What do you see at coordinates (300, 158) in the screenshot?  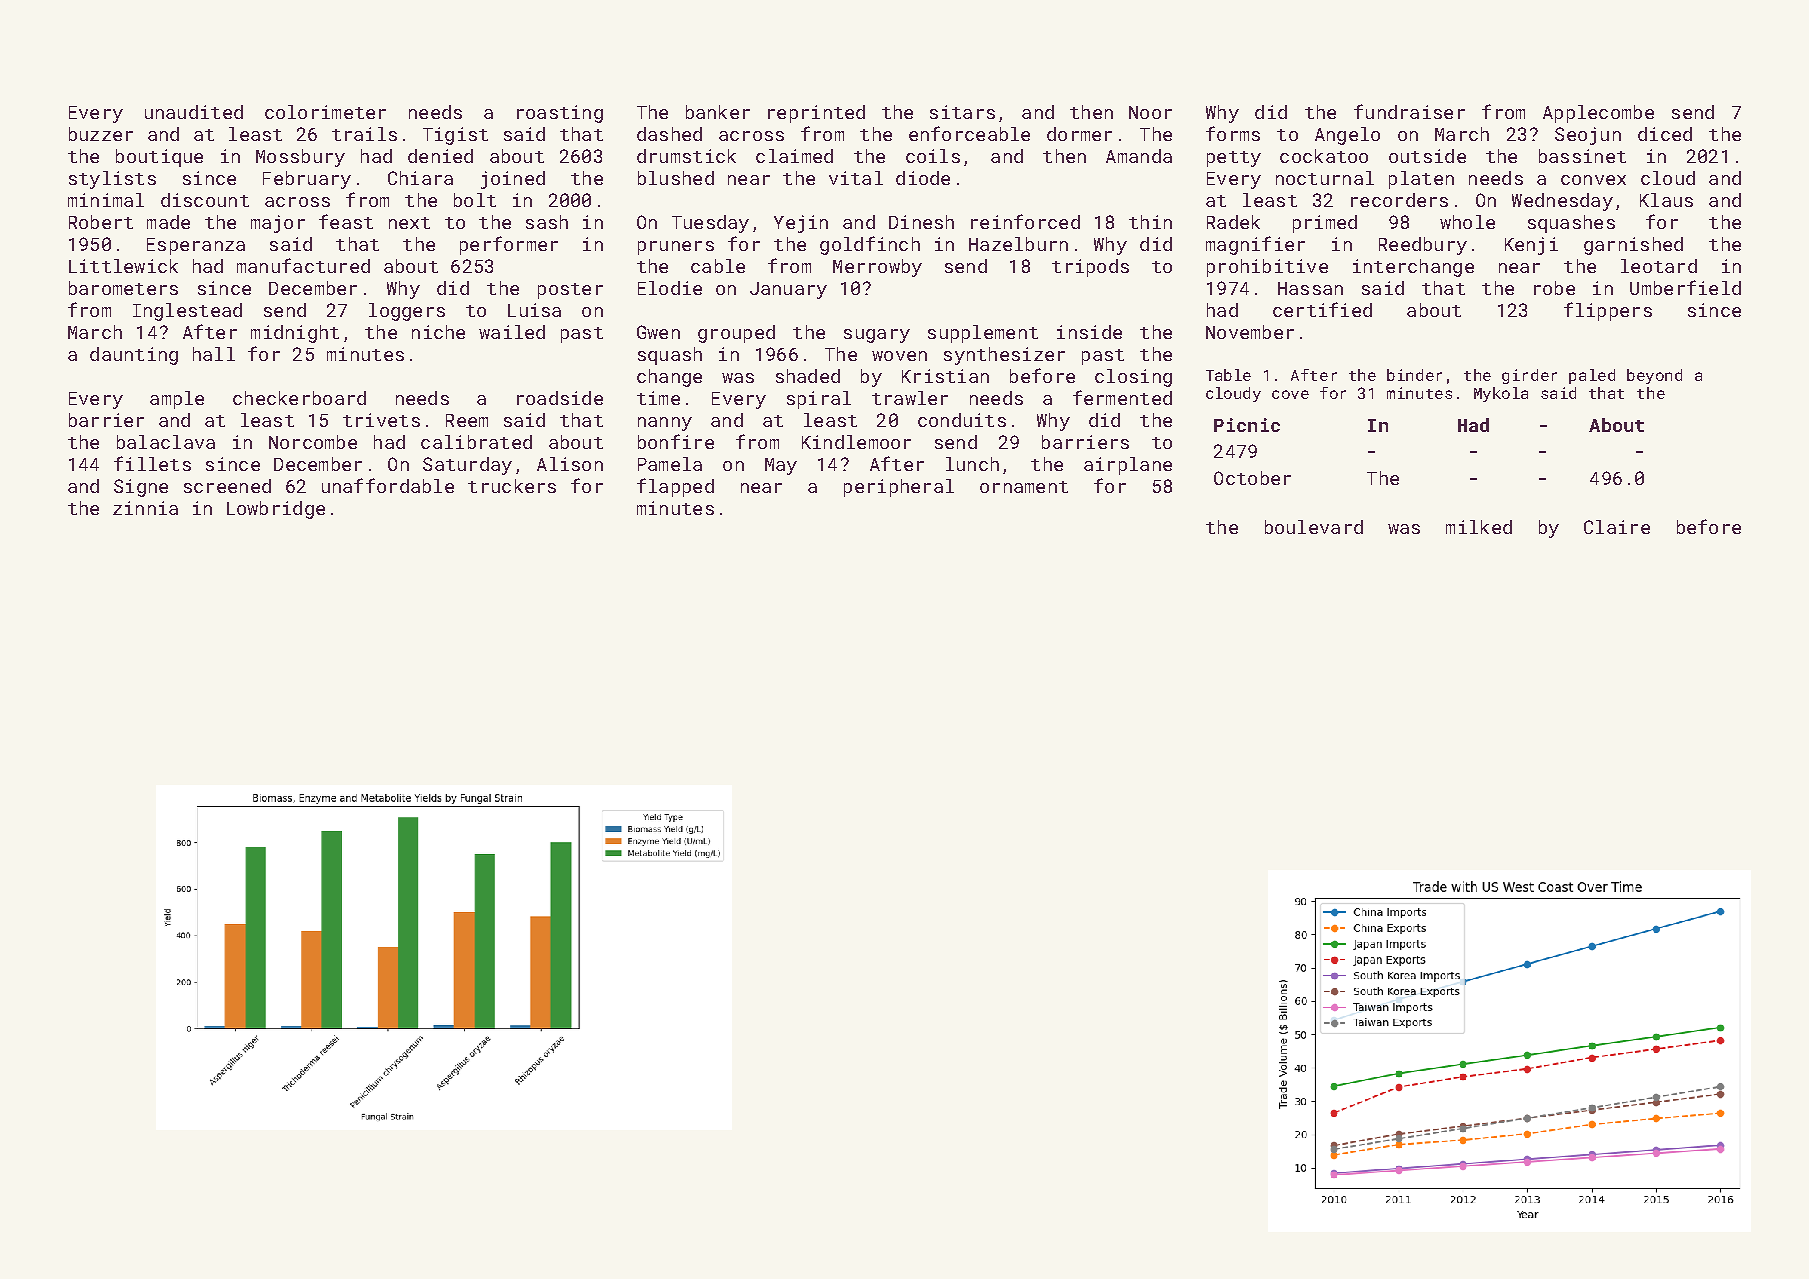 I see `Mossbury` at bounding box center [300, 158].
